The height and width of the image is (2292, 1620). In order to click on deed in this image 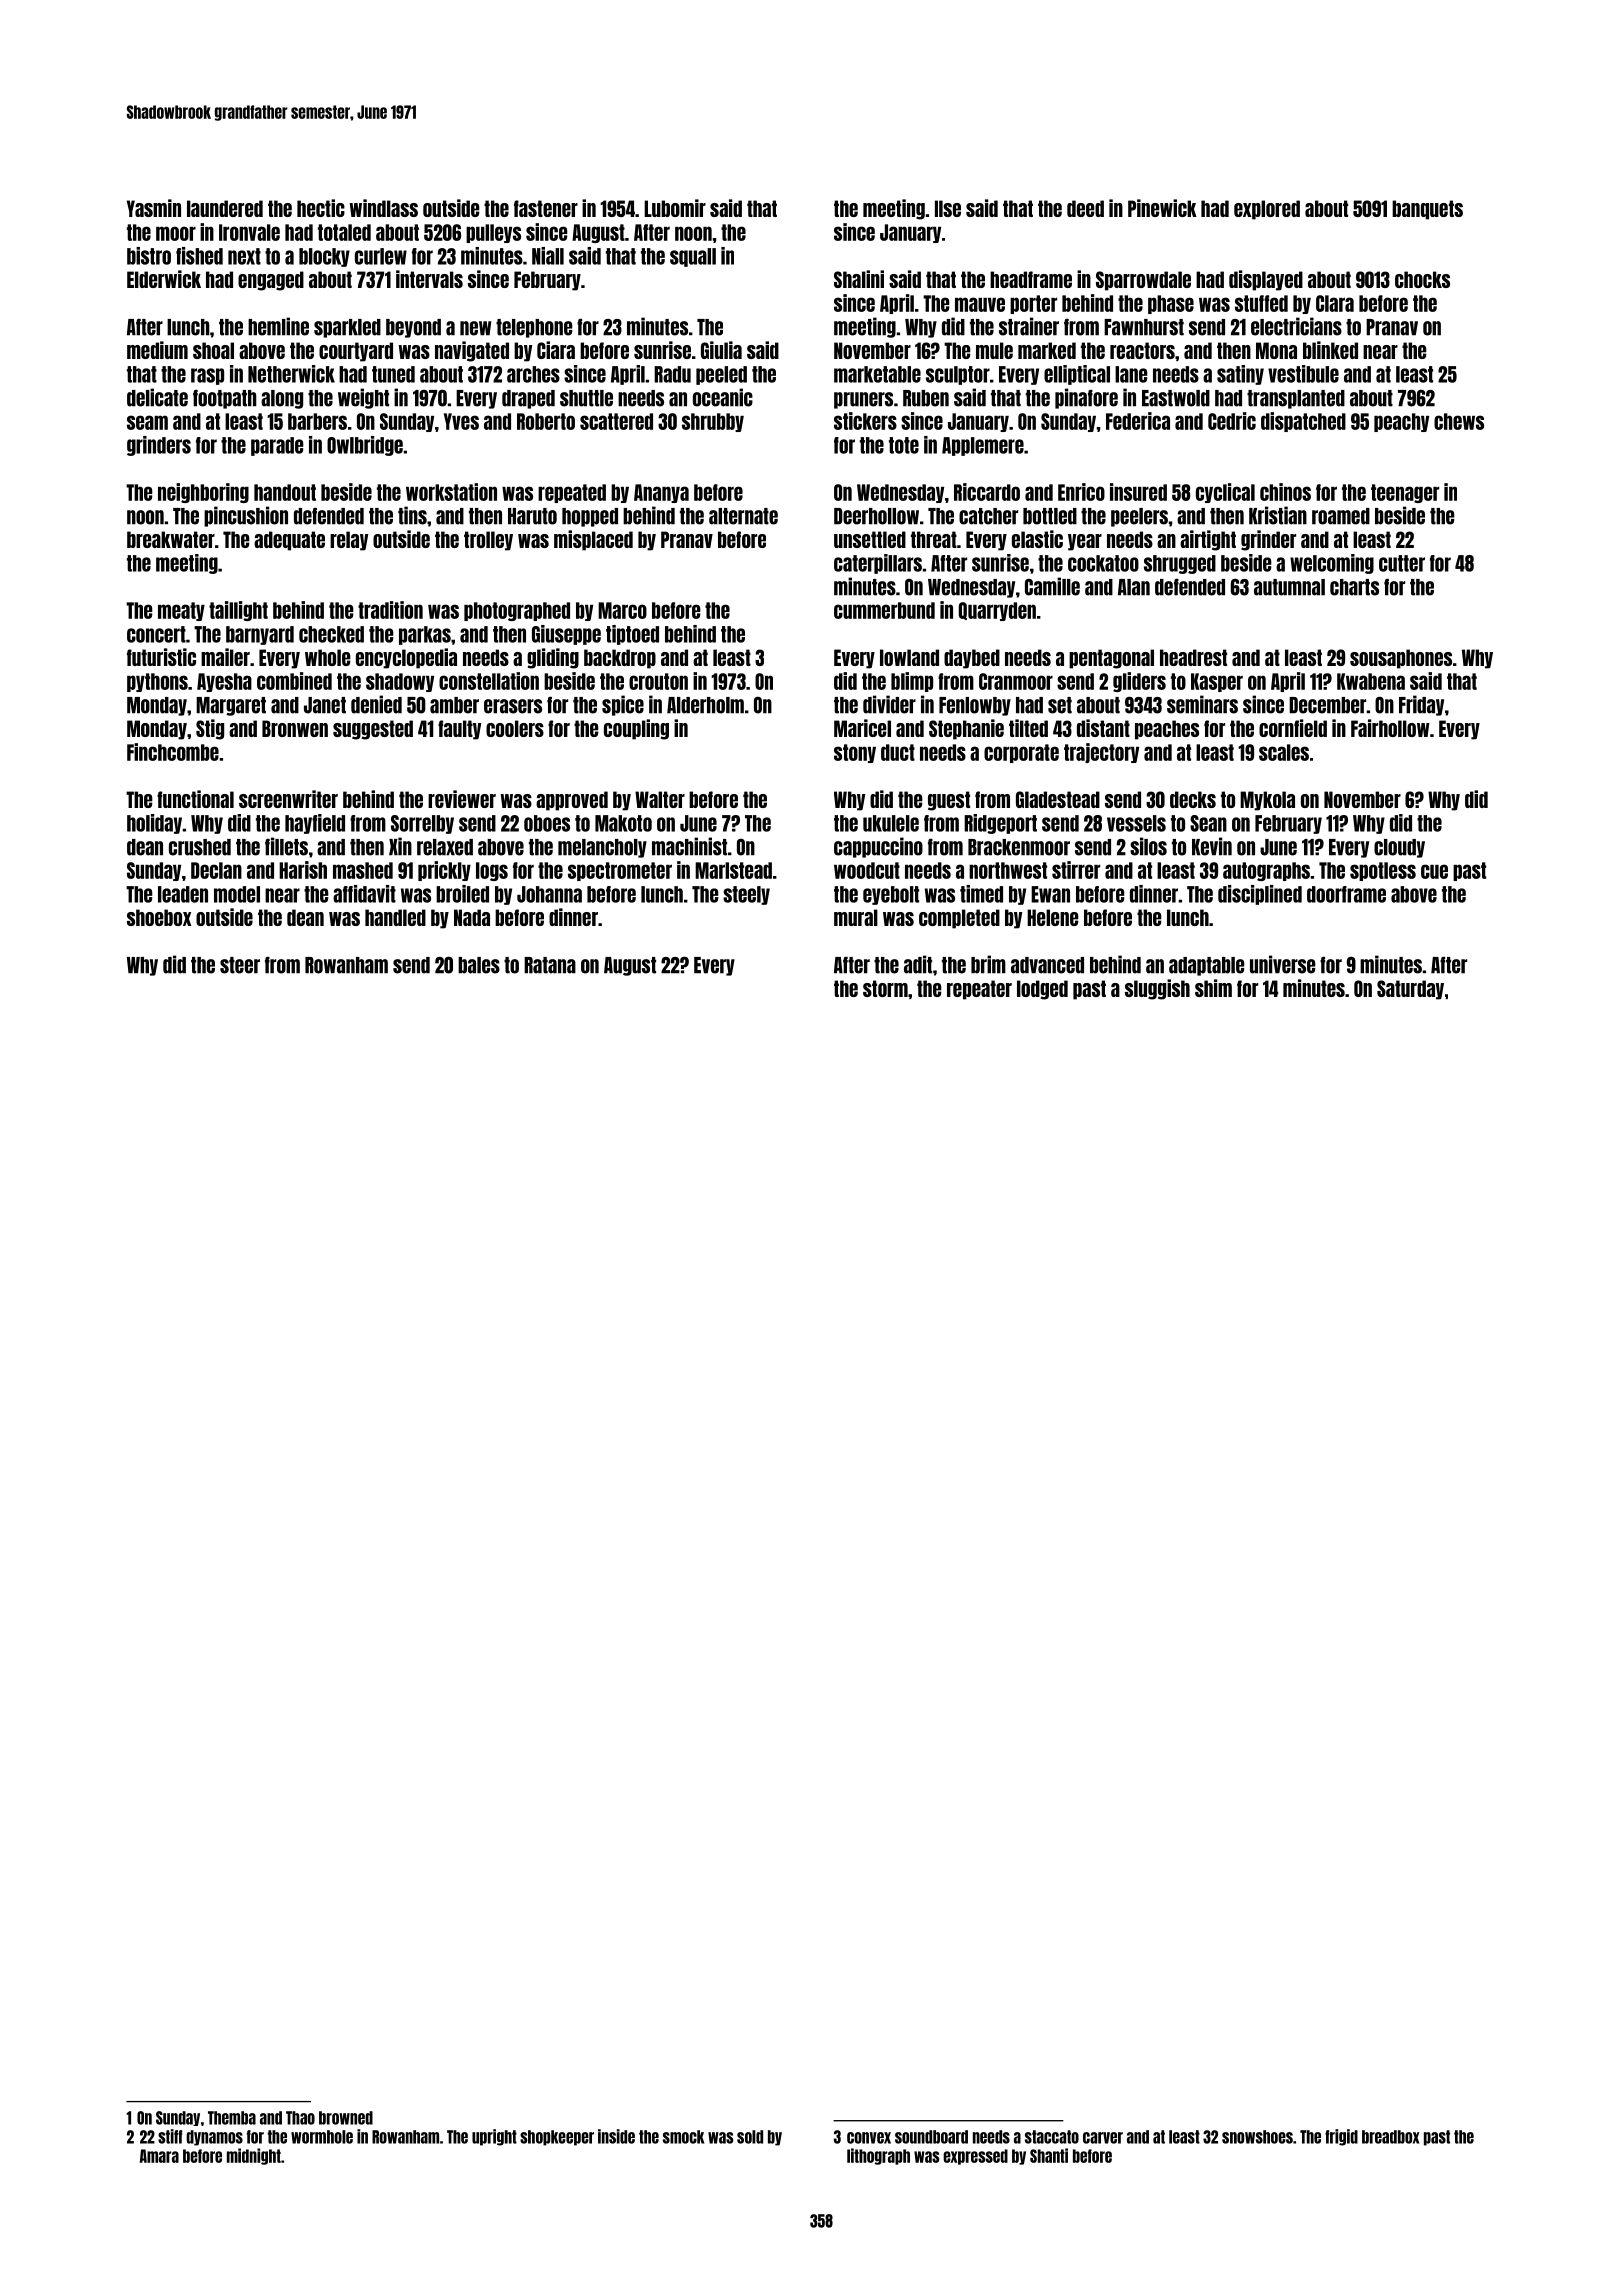, I will do `click(1085, 208)`.
